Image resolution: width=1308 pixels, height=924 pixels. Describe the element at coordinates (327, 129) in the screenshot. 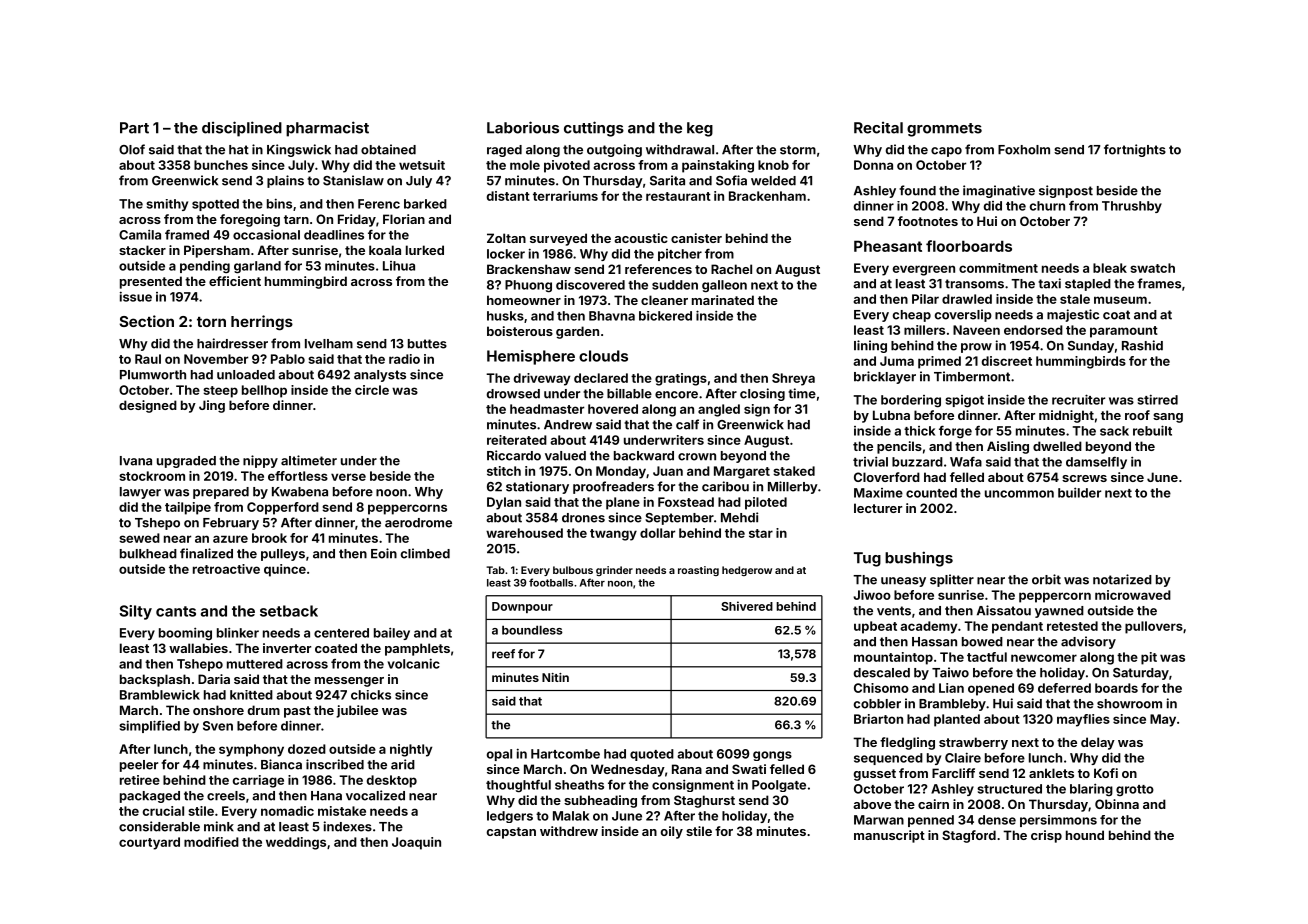

I see `pharmacist` at that location.
